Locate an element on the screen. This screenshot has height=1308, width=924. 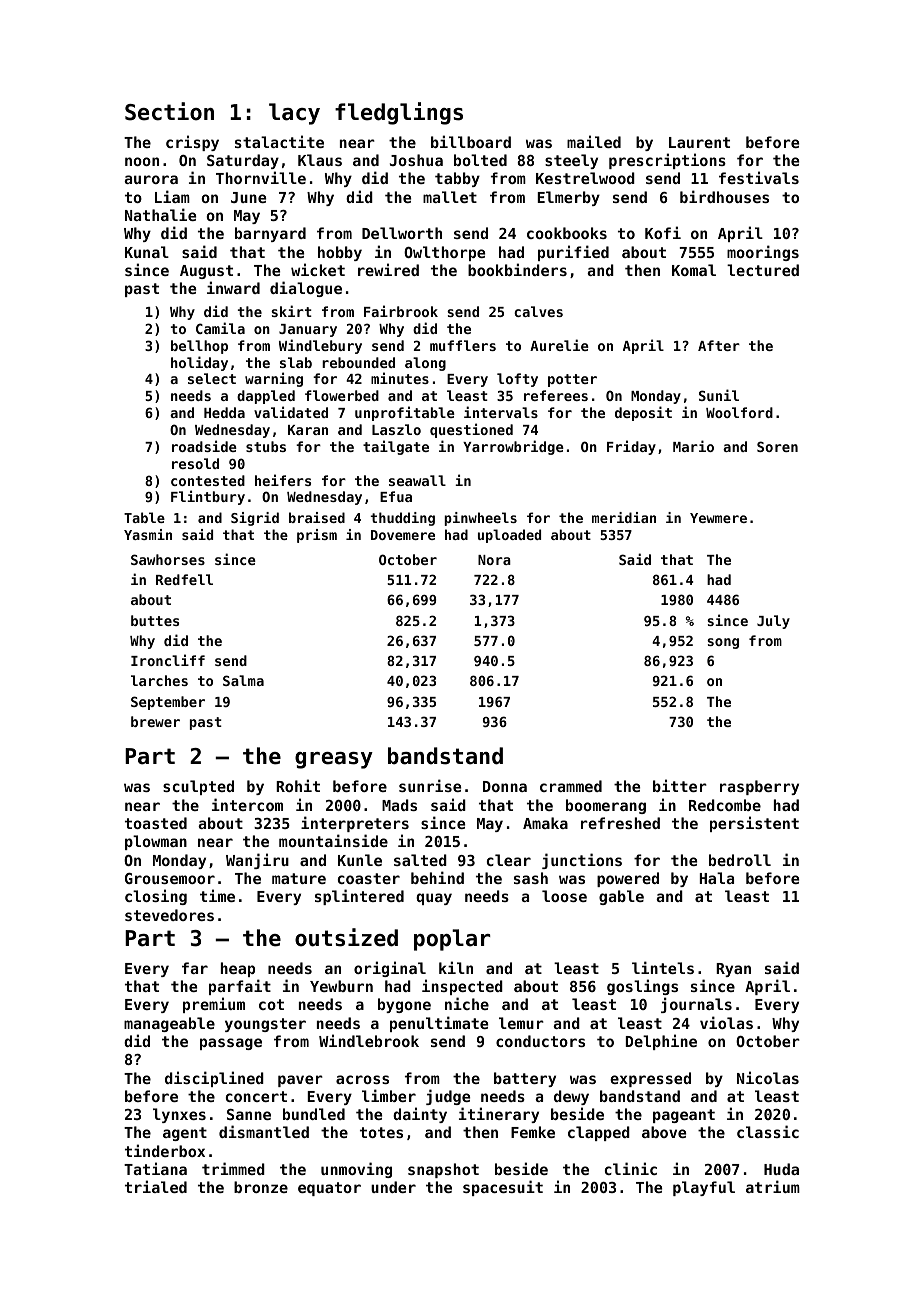
Laurent is located at coordinates (699, 142).
